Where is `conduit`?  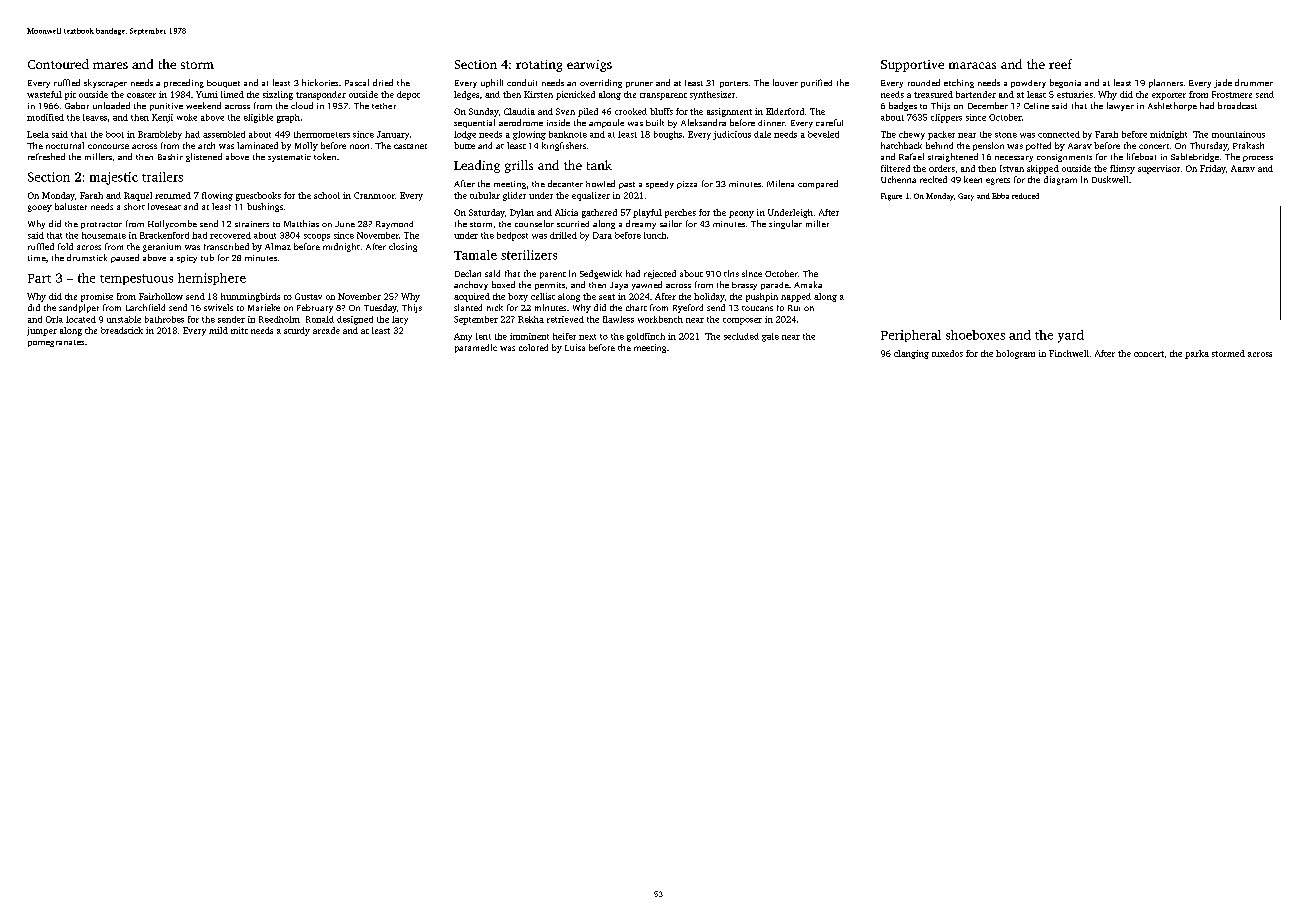 conduit is located at coordinates (522, 82).
